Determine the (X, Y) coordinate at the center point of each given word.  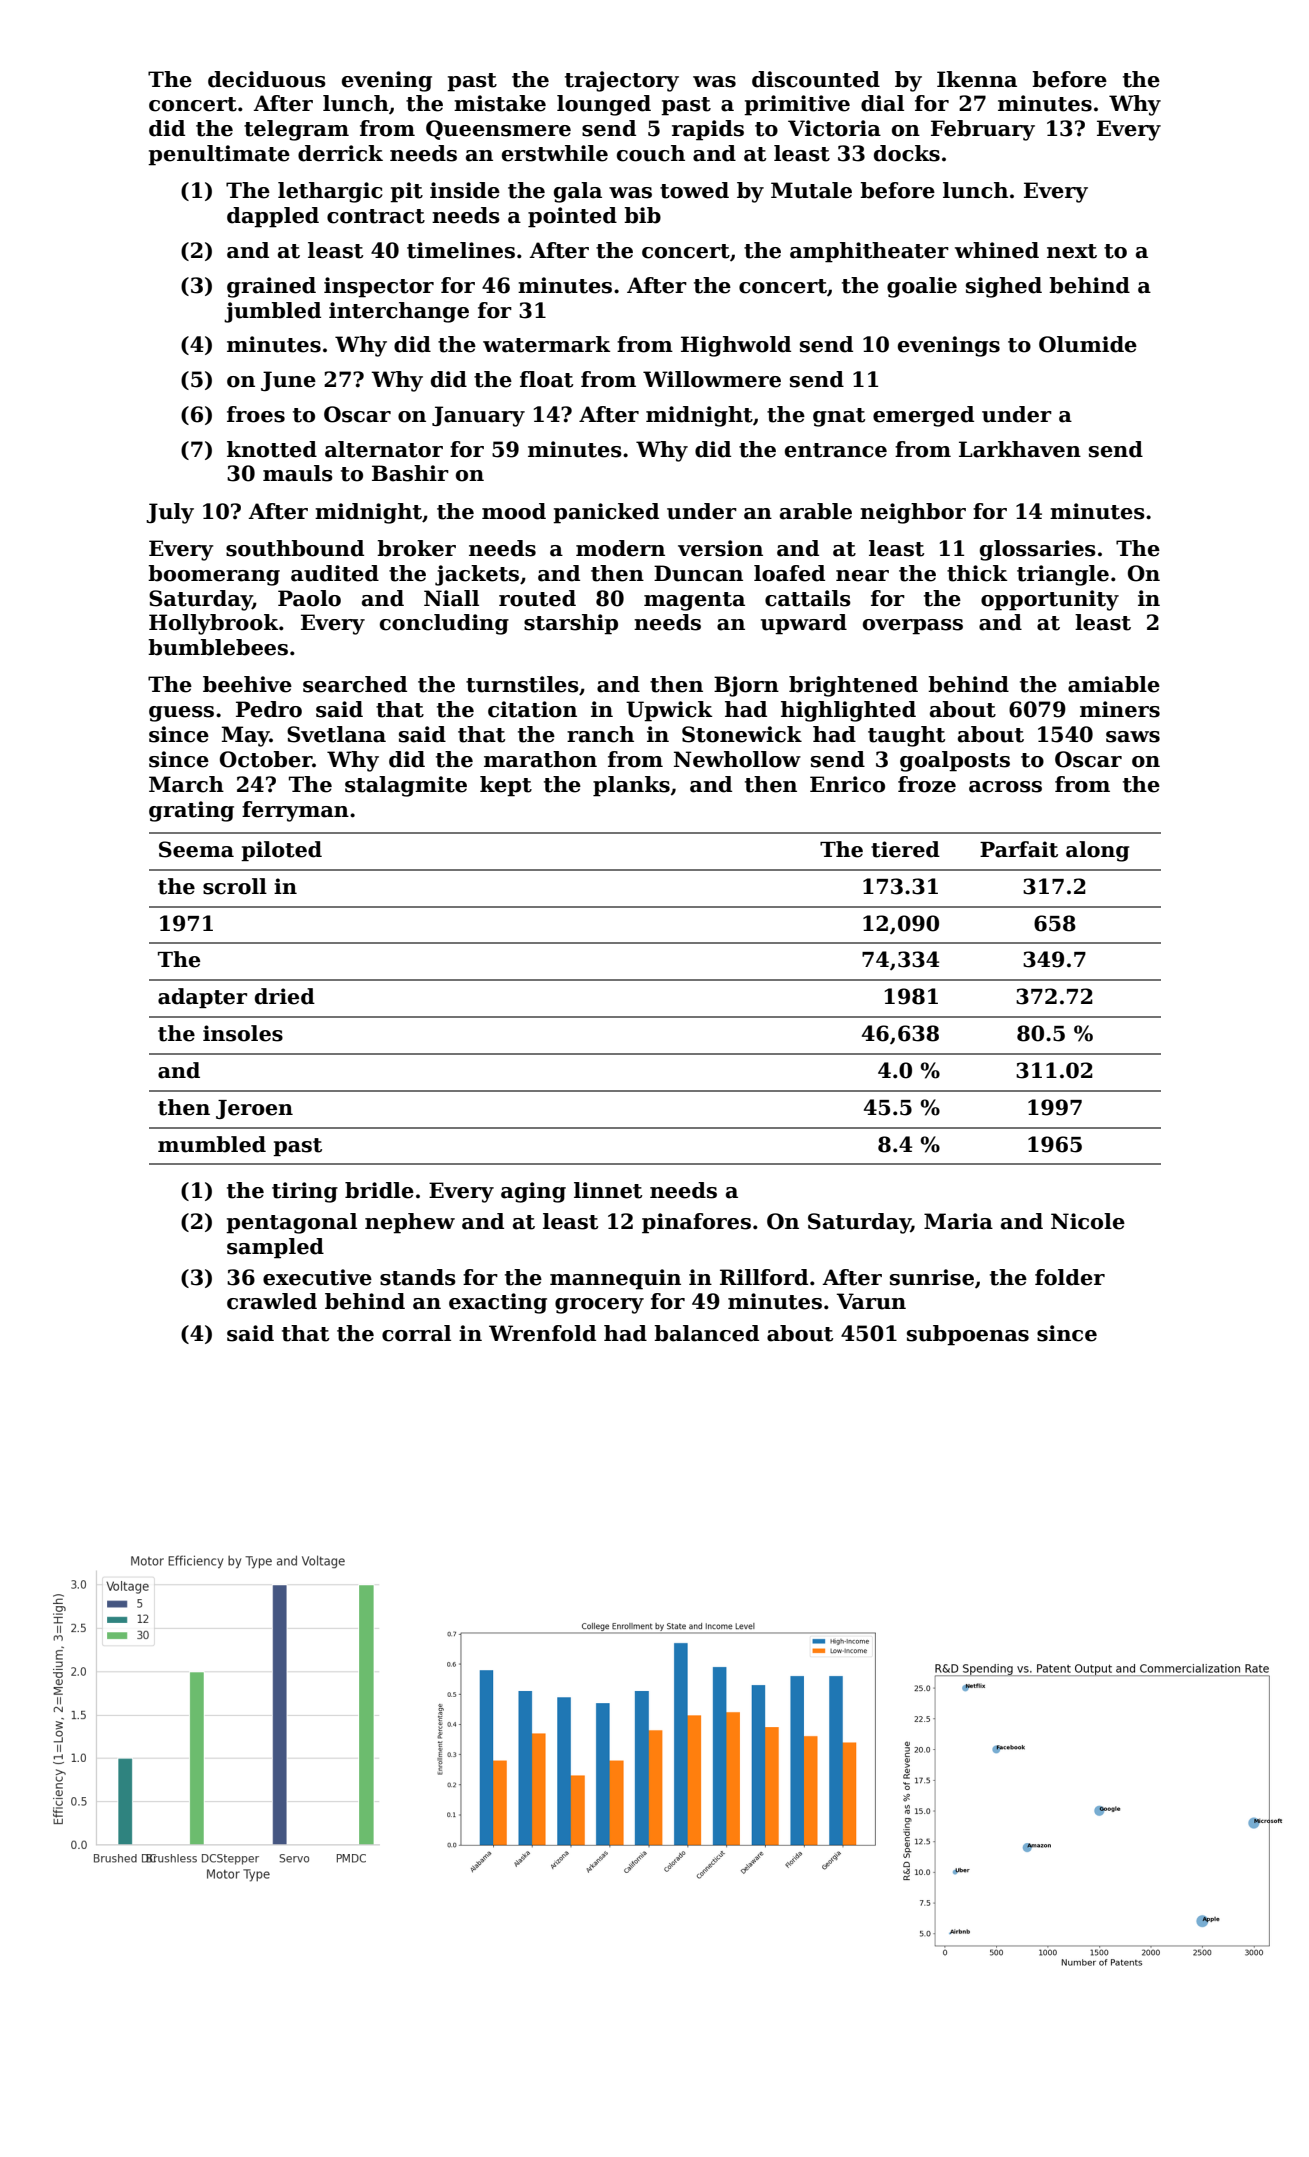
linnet (608, 1190)
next (1072, 251)
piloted (281, 851)
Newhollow (737, 759)
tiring (305, 1192)
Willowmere (712, 379)
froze (927, 784)
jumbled (272, 312)
